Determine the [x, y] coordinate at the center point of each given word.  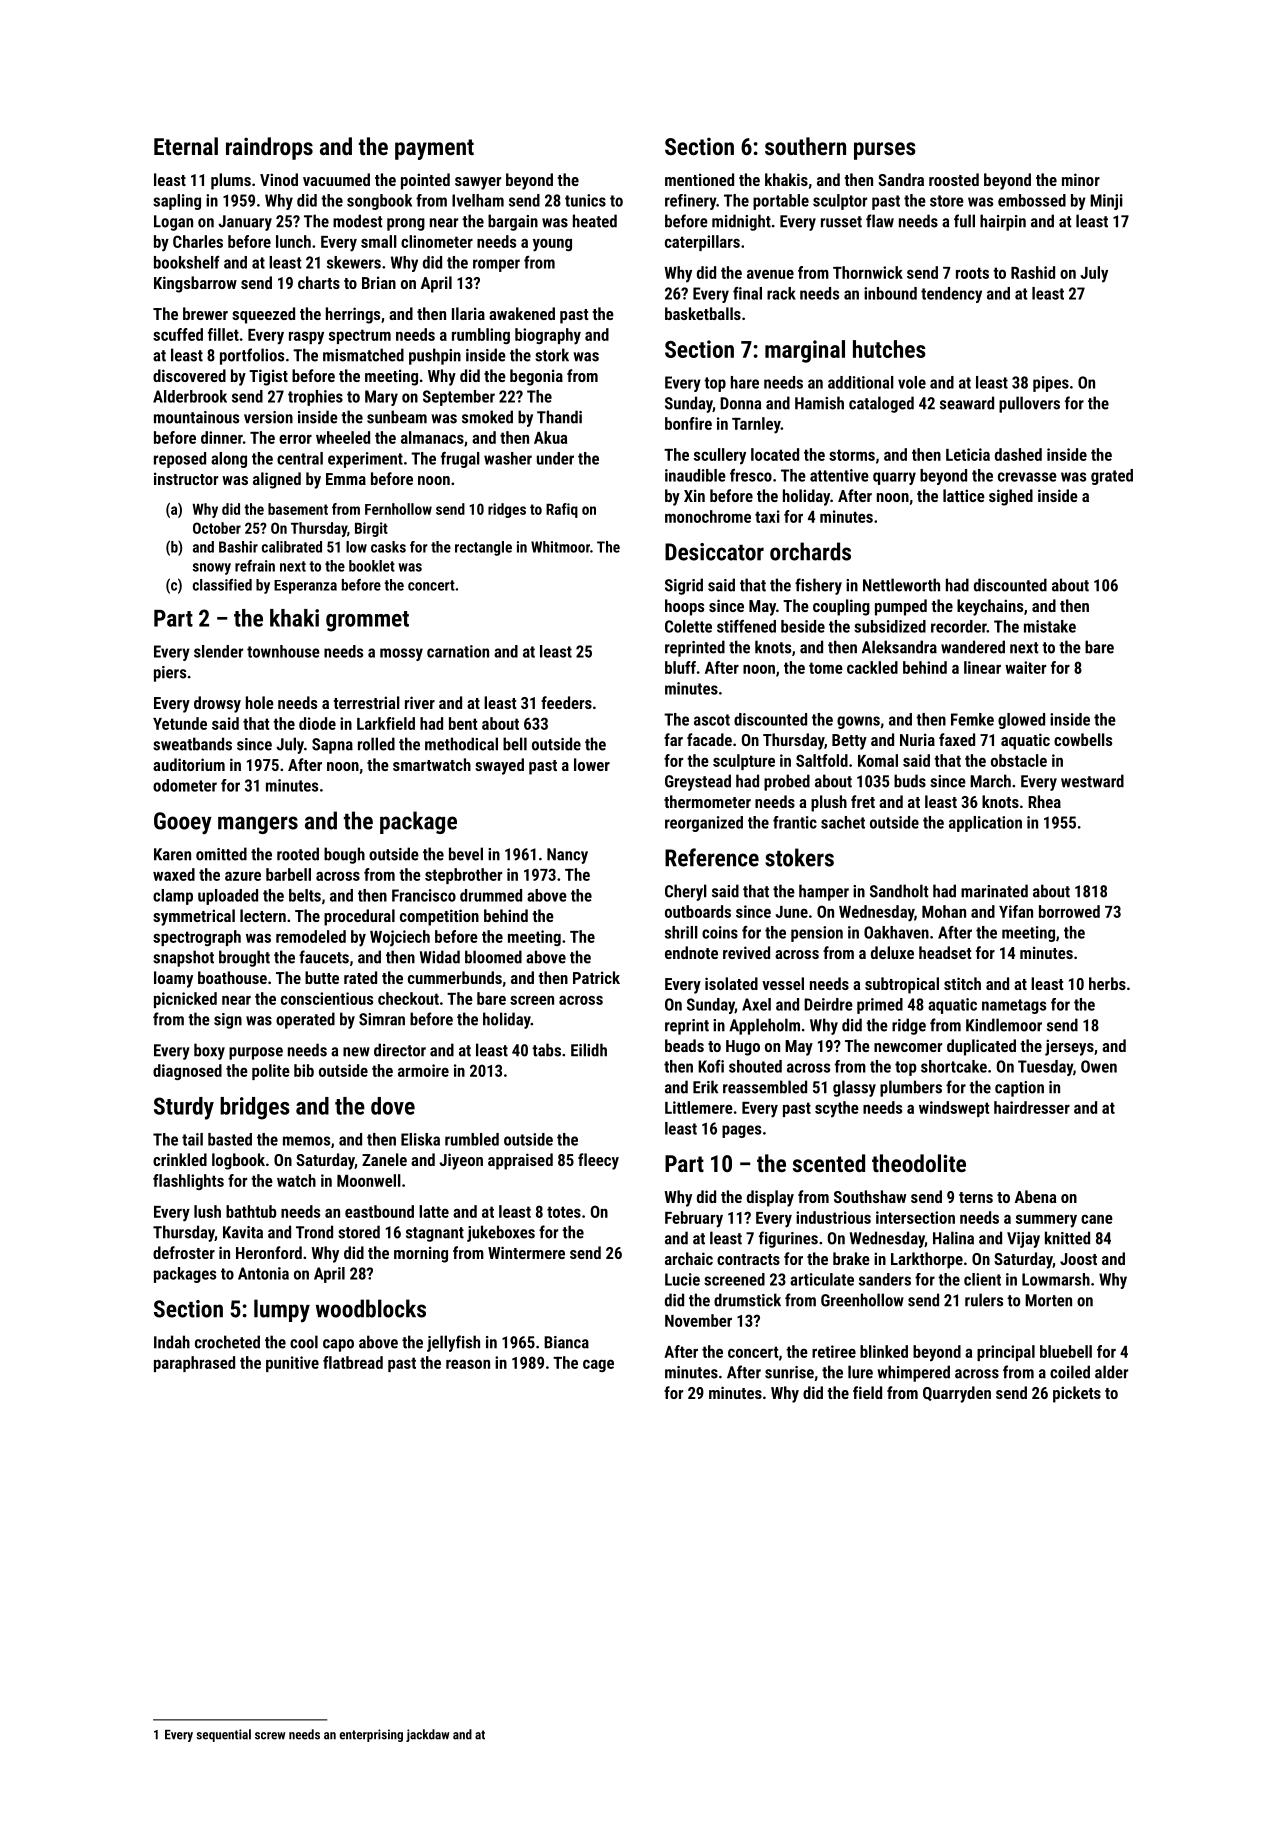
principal [1006, 1353]
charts [319, 282]
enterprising [371, 1735]
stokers [799, 857]
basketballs [703, 313]
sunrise [789, 1372]
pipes [1051, 384]
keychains [990, 607]
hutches [889, 349]
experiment [365, 460]
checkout [408, 998]
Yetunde [180, 723]
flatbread [353, 1362]
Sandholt [899, 891]
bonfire [688, 423]
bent [463, 723]
